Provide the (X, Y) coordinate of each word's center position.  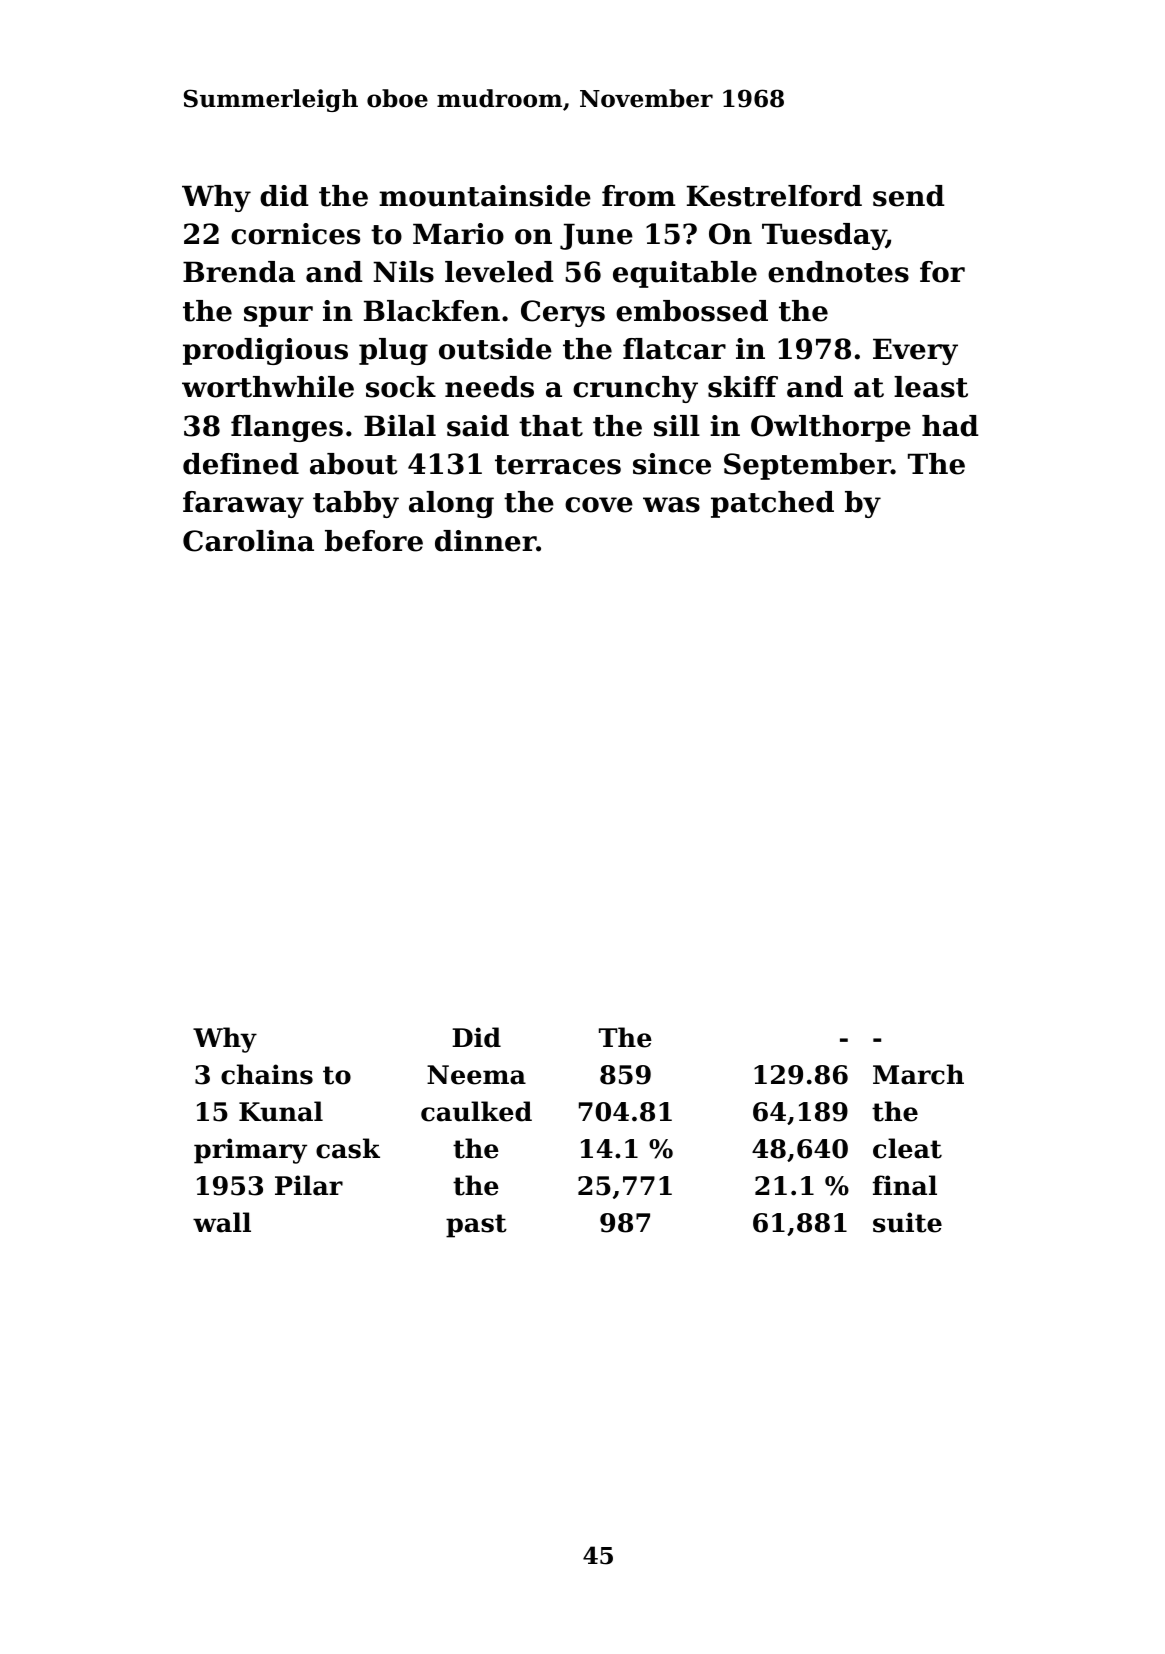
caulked (476, 1111)
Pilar (309, 1185)
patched (772, 504)
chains (267, 1074)
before (374, 541)
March (918, 1074)
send (909, 196)
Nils (403, 272)
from (639, 196)
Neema (476, 1075)
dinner (486, 541)
